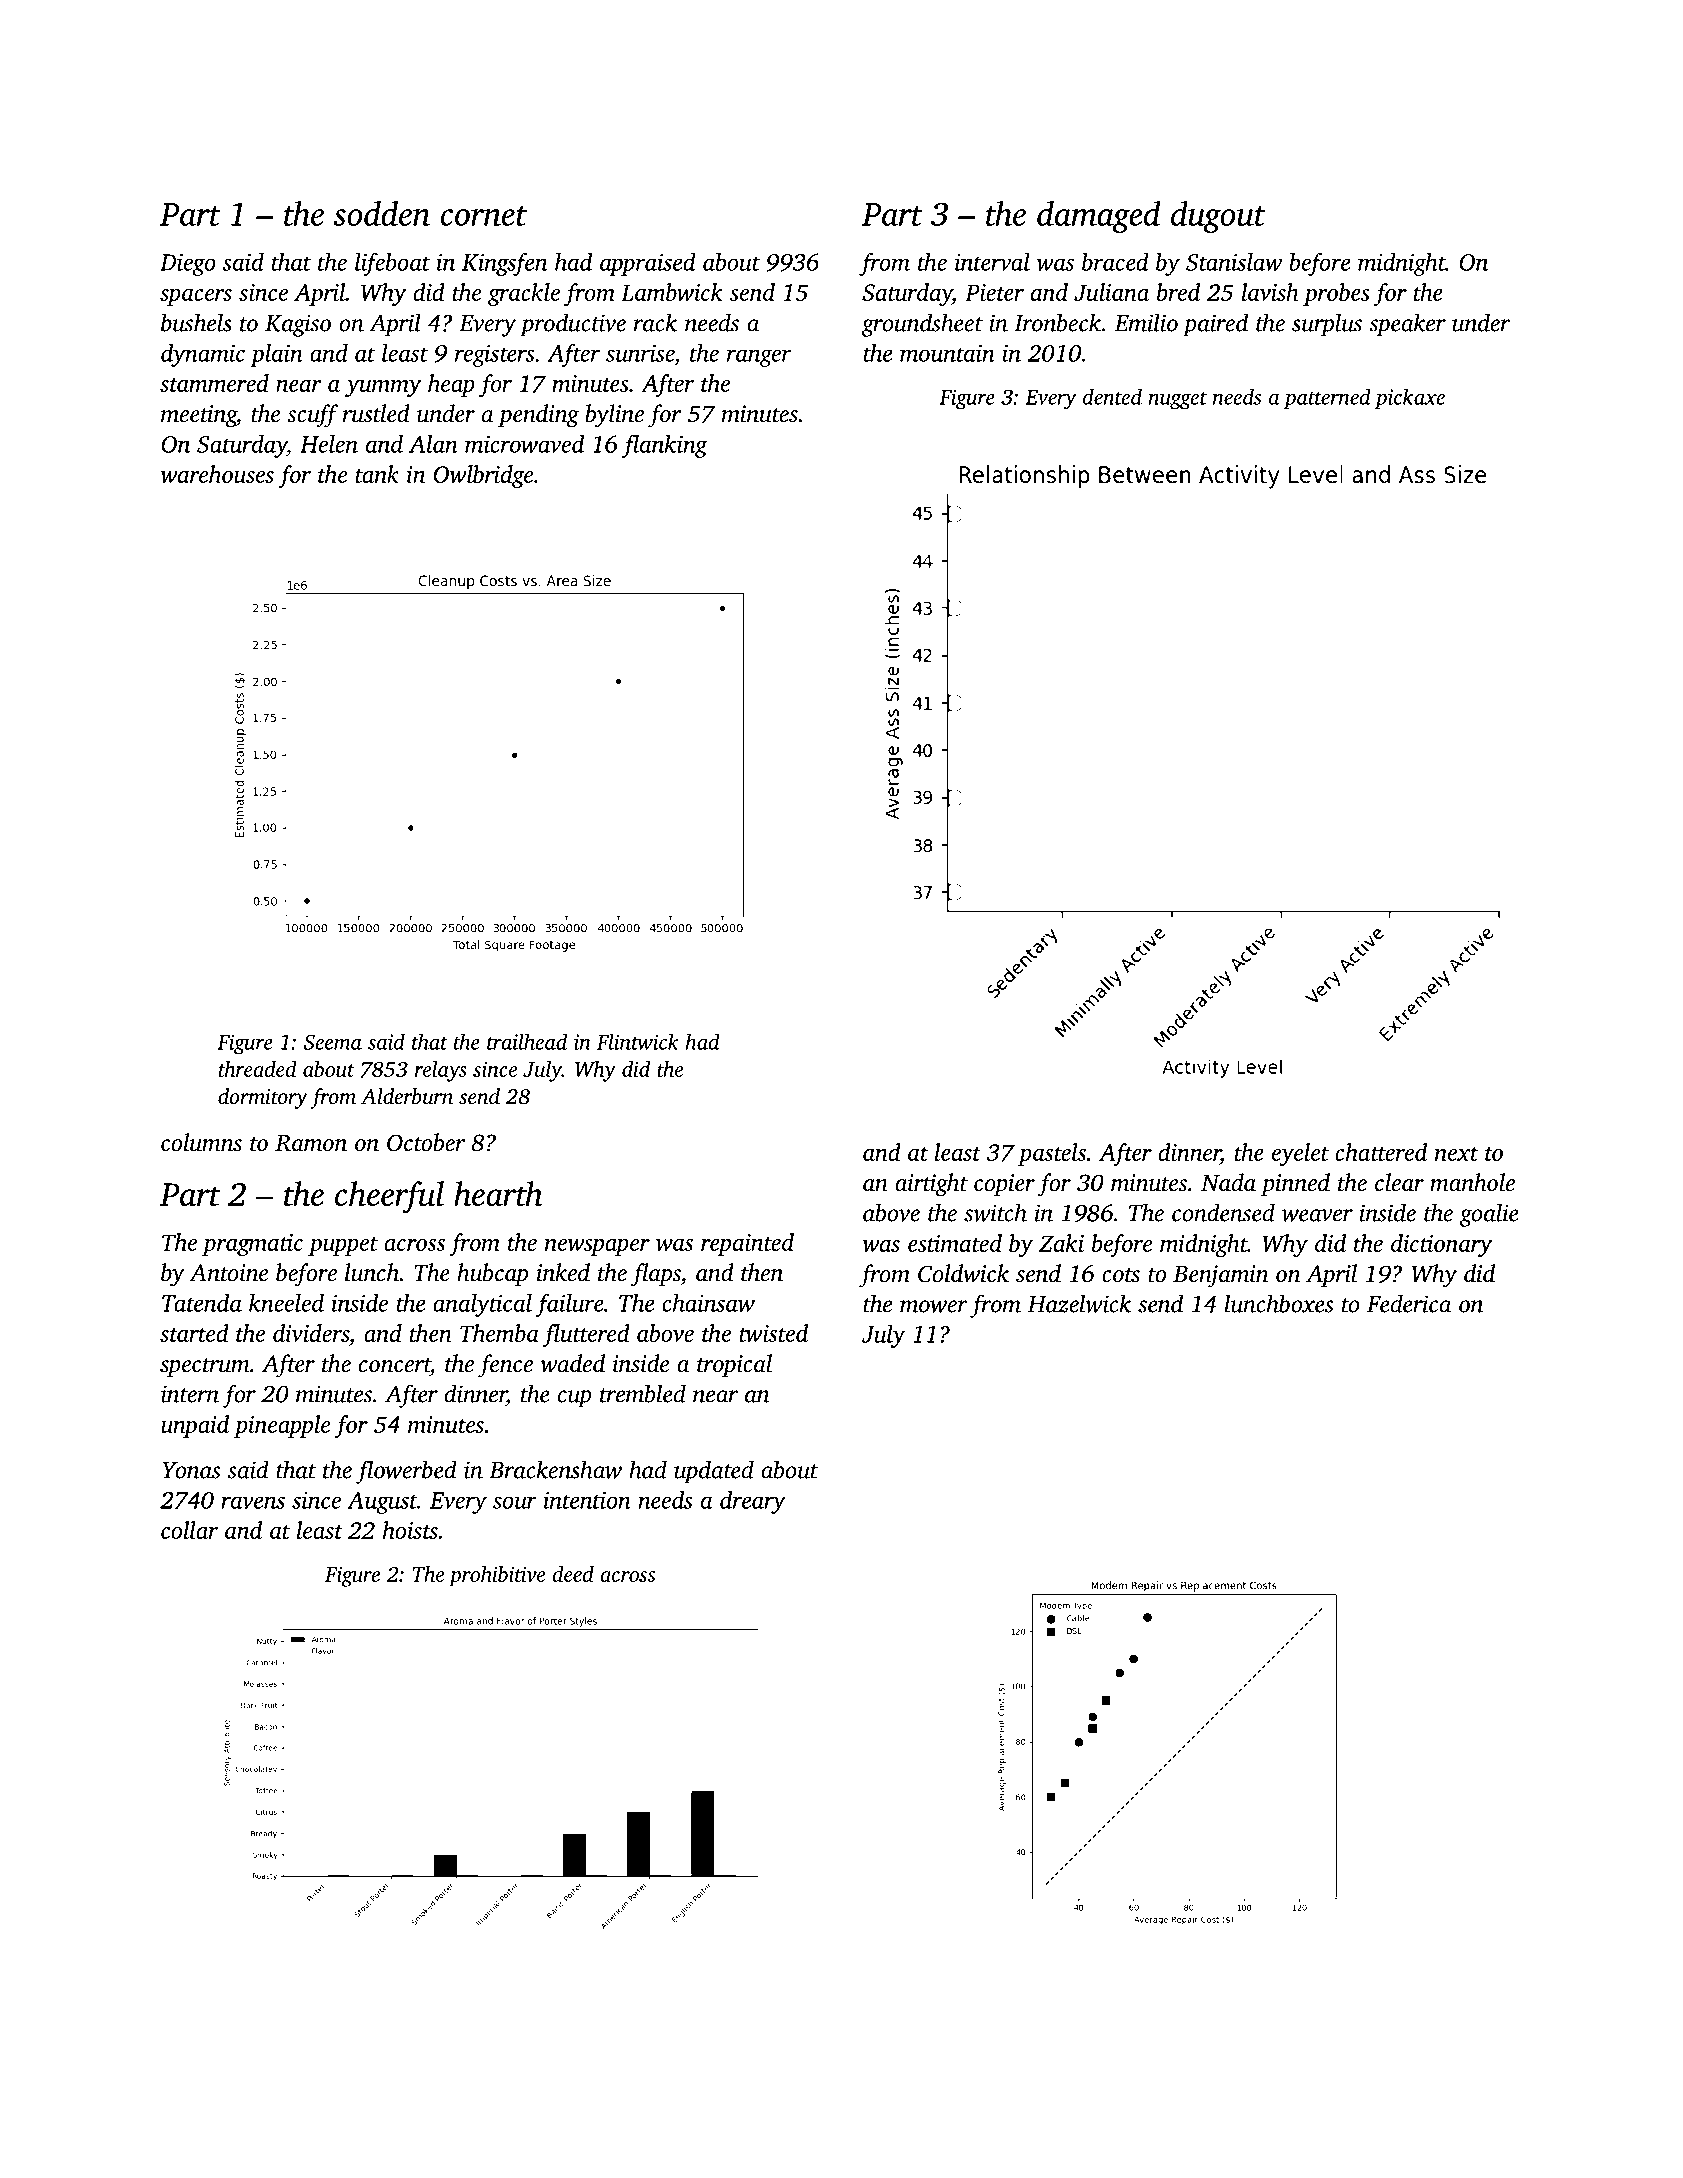 This screenshot has height=2178, width=1683. What do you see at coordinates (922, 325) in the screenshot?
I see `groundsheet` at bounding box center [922, 325].
